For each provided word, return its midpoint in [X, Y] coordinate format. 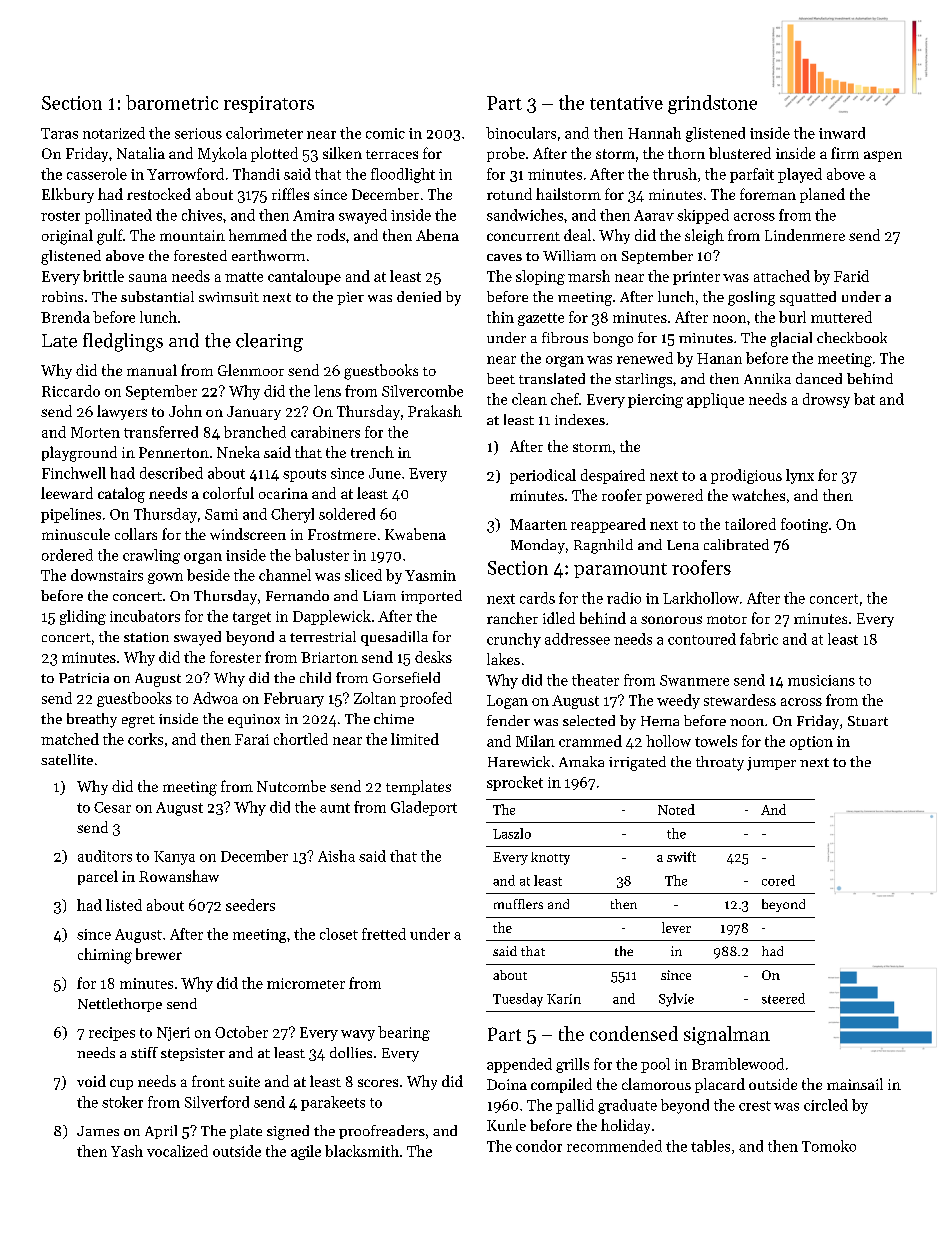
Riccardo [71, 391]
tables [710, 1146]
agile [306, 1152]
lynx [800, 476]
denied [419, 296]
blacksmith [362, 1151]
